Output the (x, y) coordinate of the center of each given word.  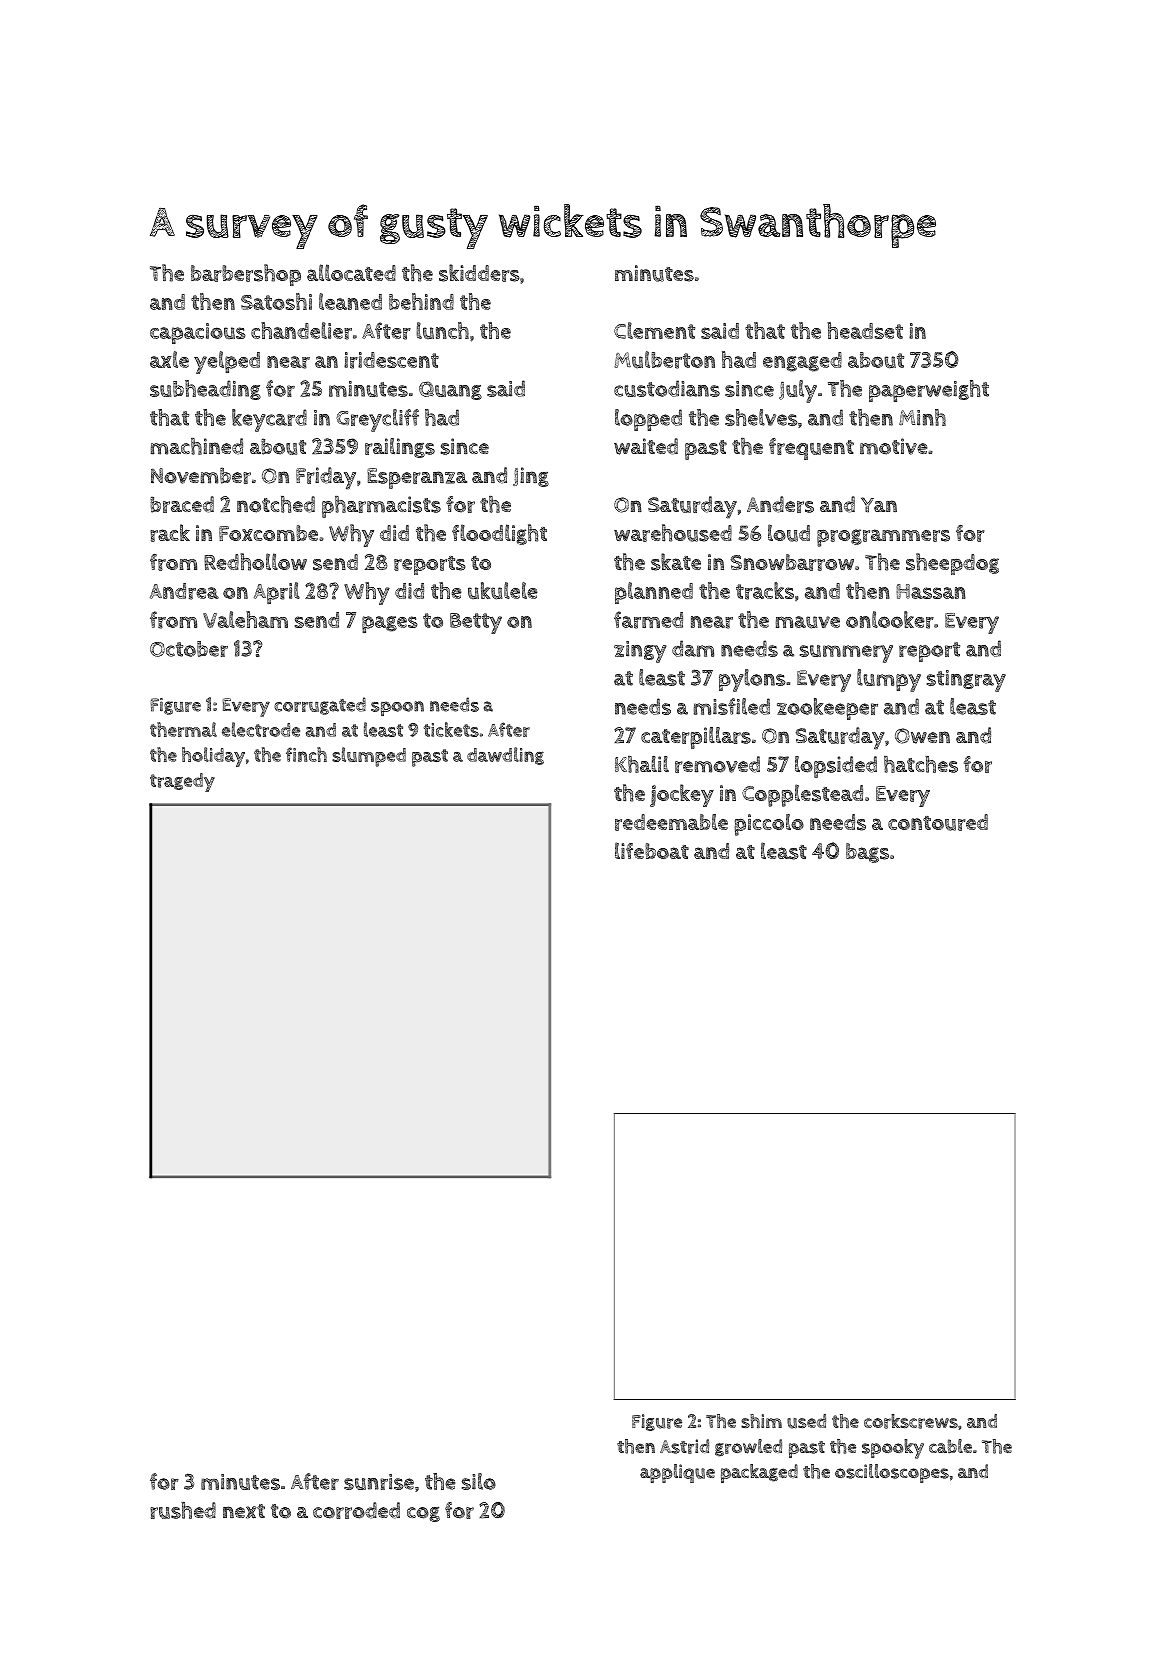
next (244, 1511)
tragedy (182, 782)
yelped (227, 362)
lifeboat (652, 850)
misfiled (732, 706)
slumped (369, 757)
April (277, 593)
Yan (879, 505)
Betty (476, 623)
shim (761, 1421)
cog (423, 1514)
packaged (759, 1473)
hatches (921, 764)
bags (867, 853)
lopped (648, 420)
